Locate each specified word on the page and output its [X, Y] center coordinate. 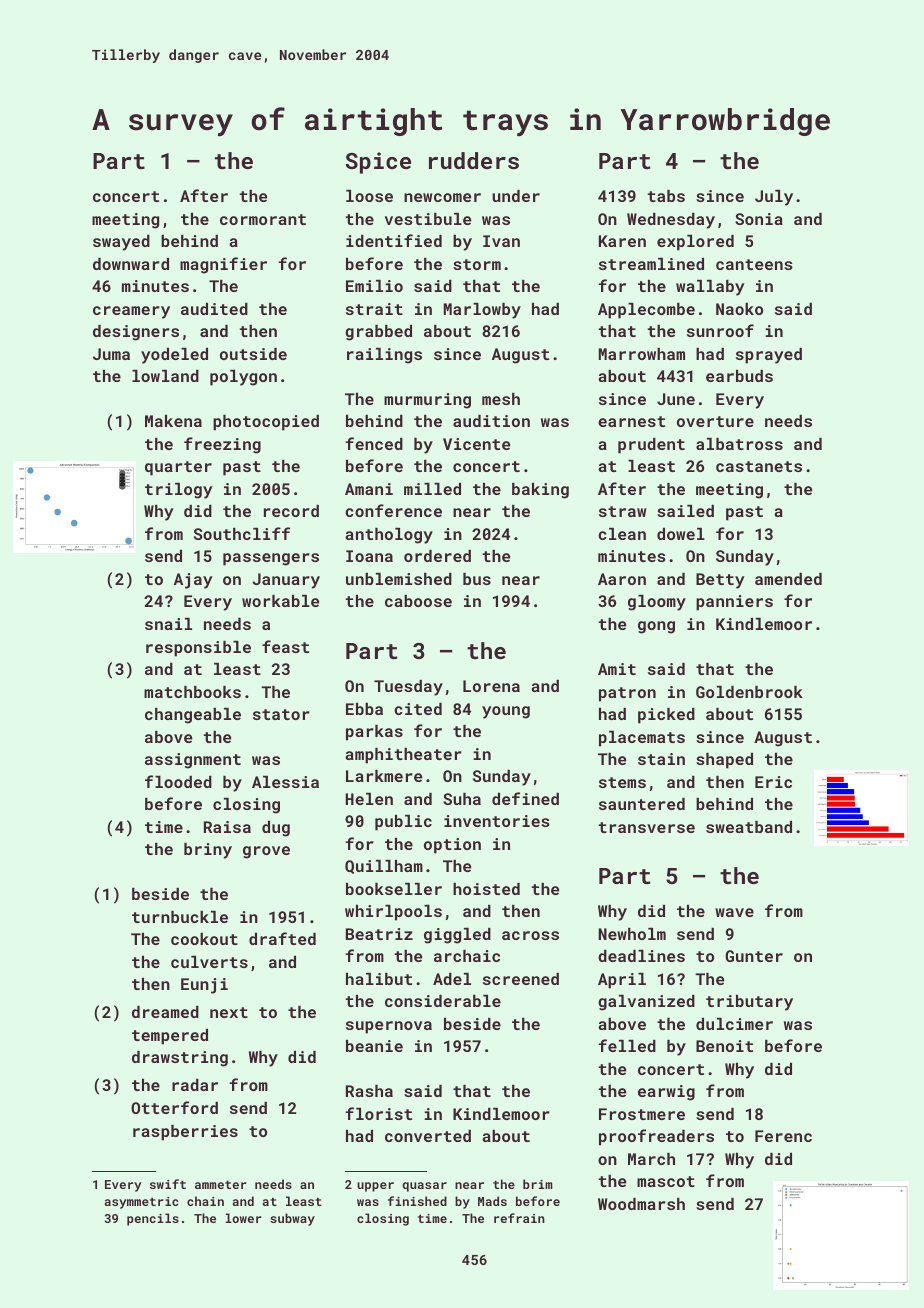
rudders [474, 160]
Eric [773, 782]
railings [384, 356]
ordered [437, 556]
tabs [666, 196]
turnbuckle [180, 917]
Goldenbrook [749, 692]
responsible [198, 649]
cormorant [263, 219]
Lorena [491, 686]
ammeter [220, 1184]
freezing [222, 445]
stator [281, 714]
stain [661, 759]
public [403, 823]
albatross [739, 444]
